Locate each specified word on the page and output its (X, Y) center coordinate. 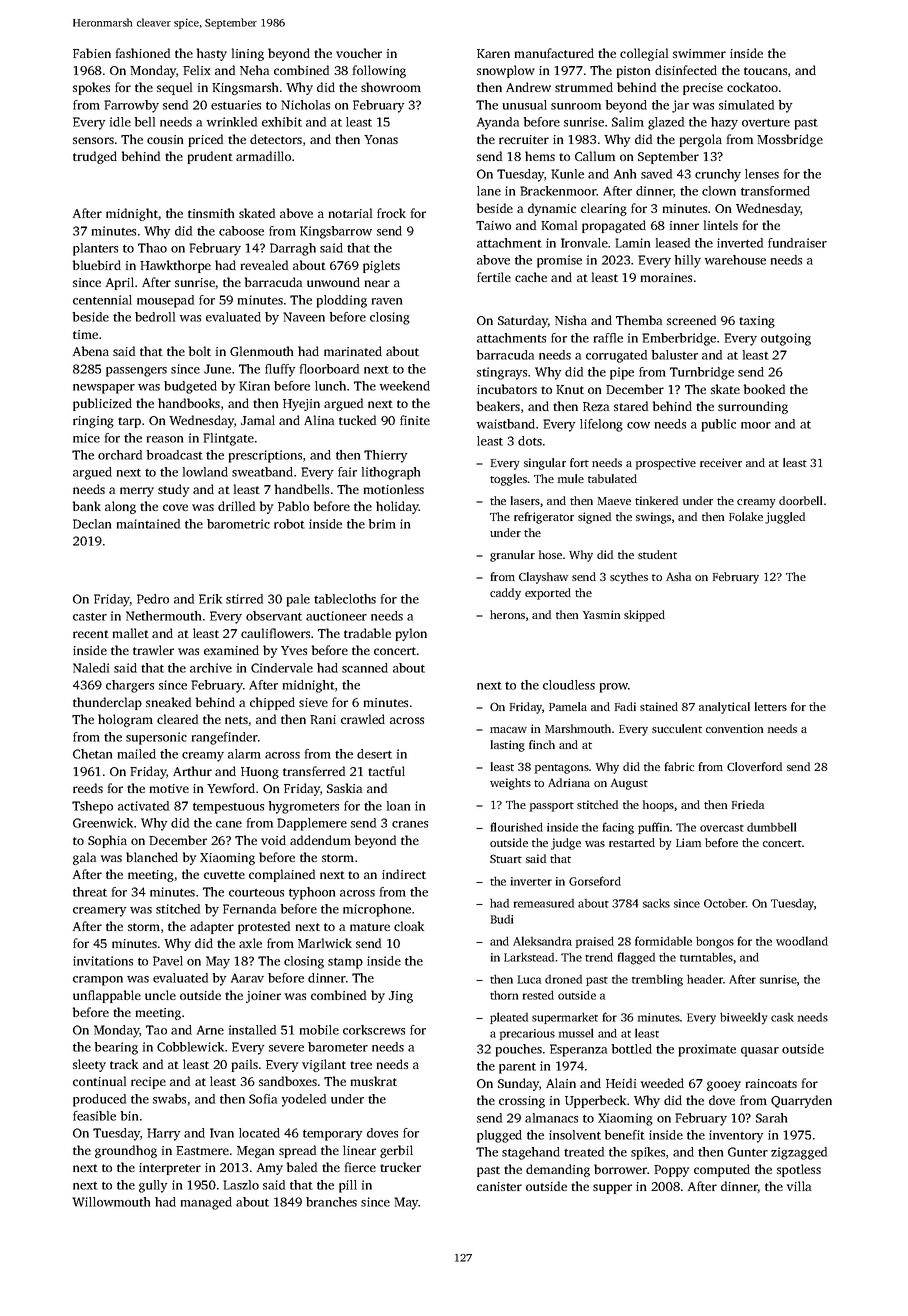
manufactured (554, 53)
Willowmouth (111, 1202)
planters (95, 249)
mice (86, 438)
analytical (724, 708)
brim (382, 524)
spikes (648, 1153)
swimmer (699, 53)
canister (499, 1186)
